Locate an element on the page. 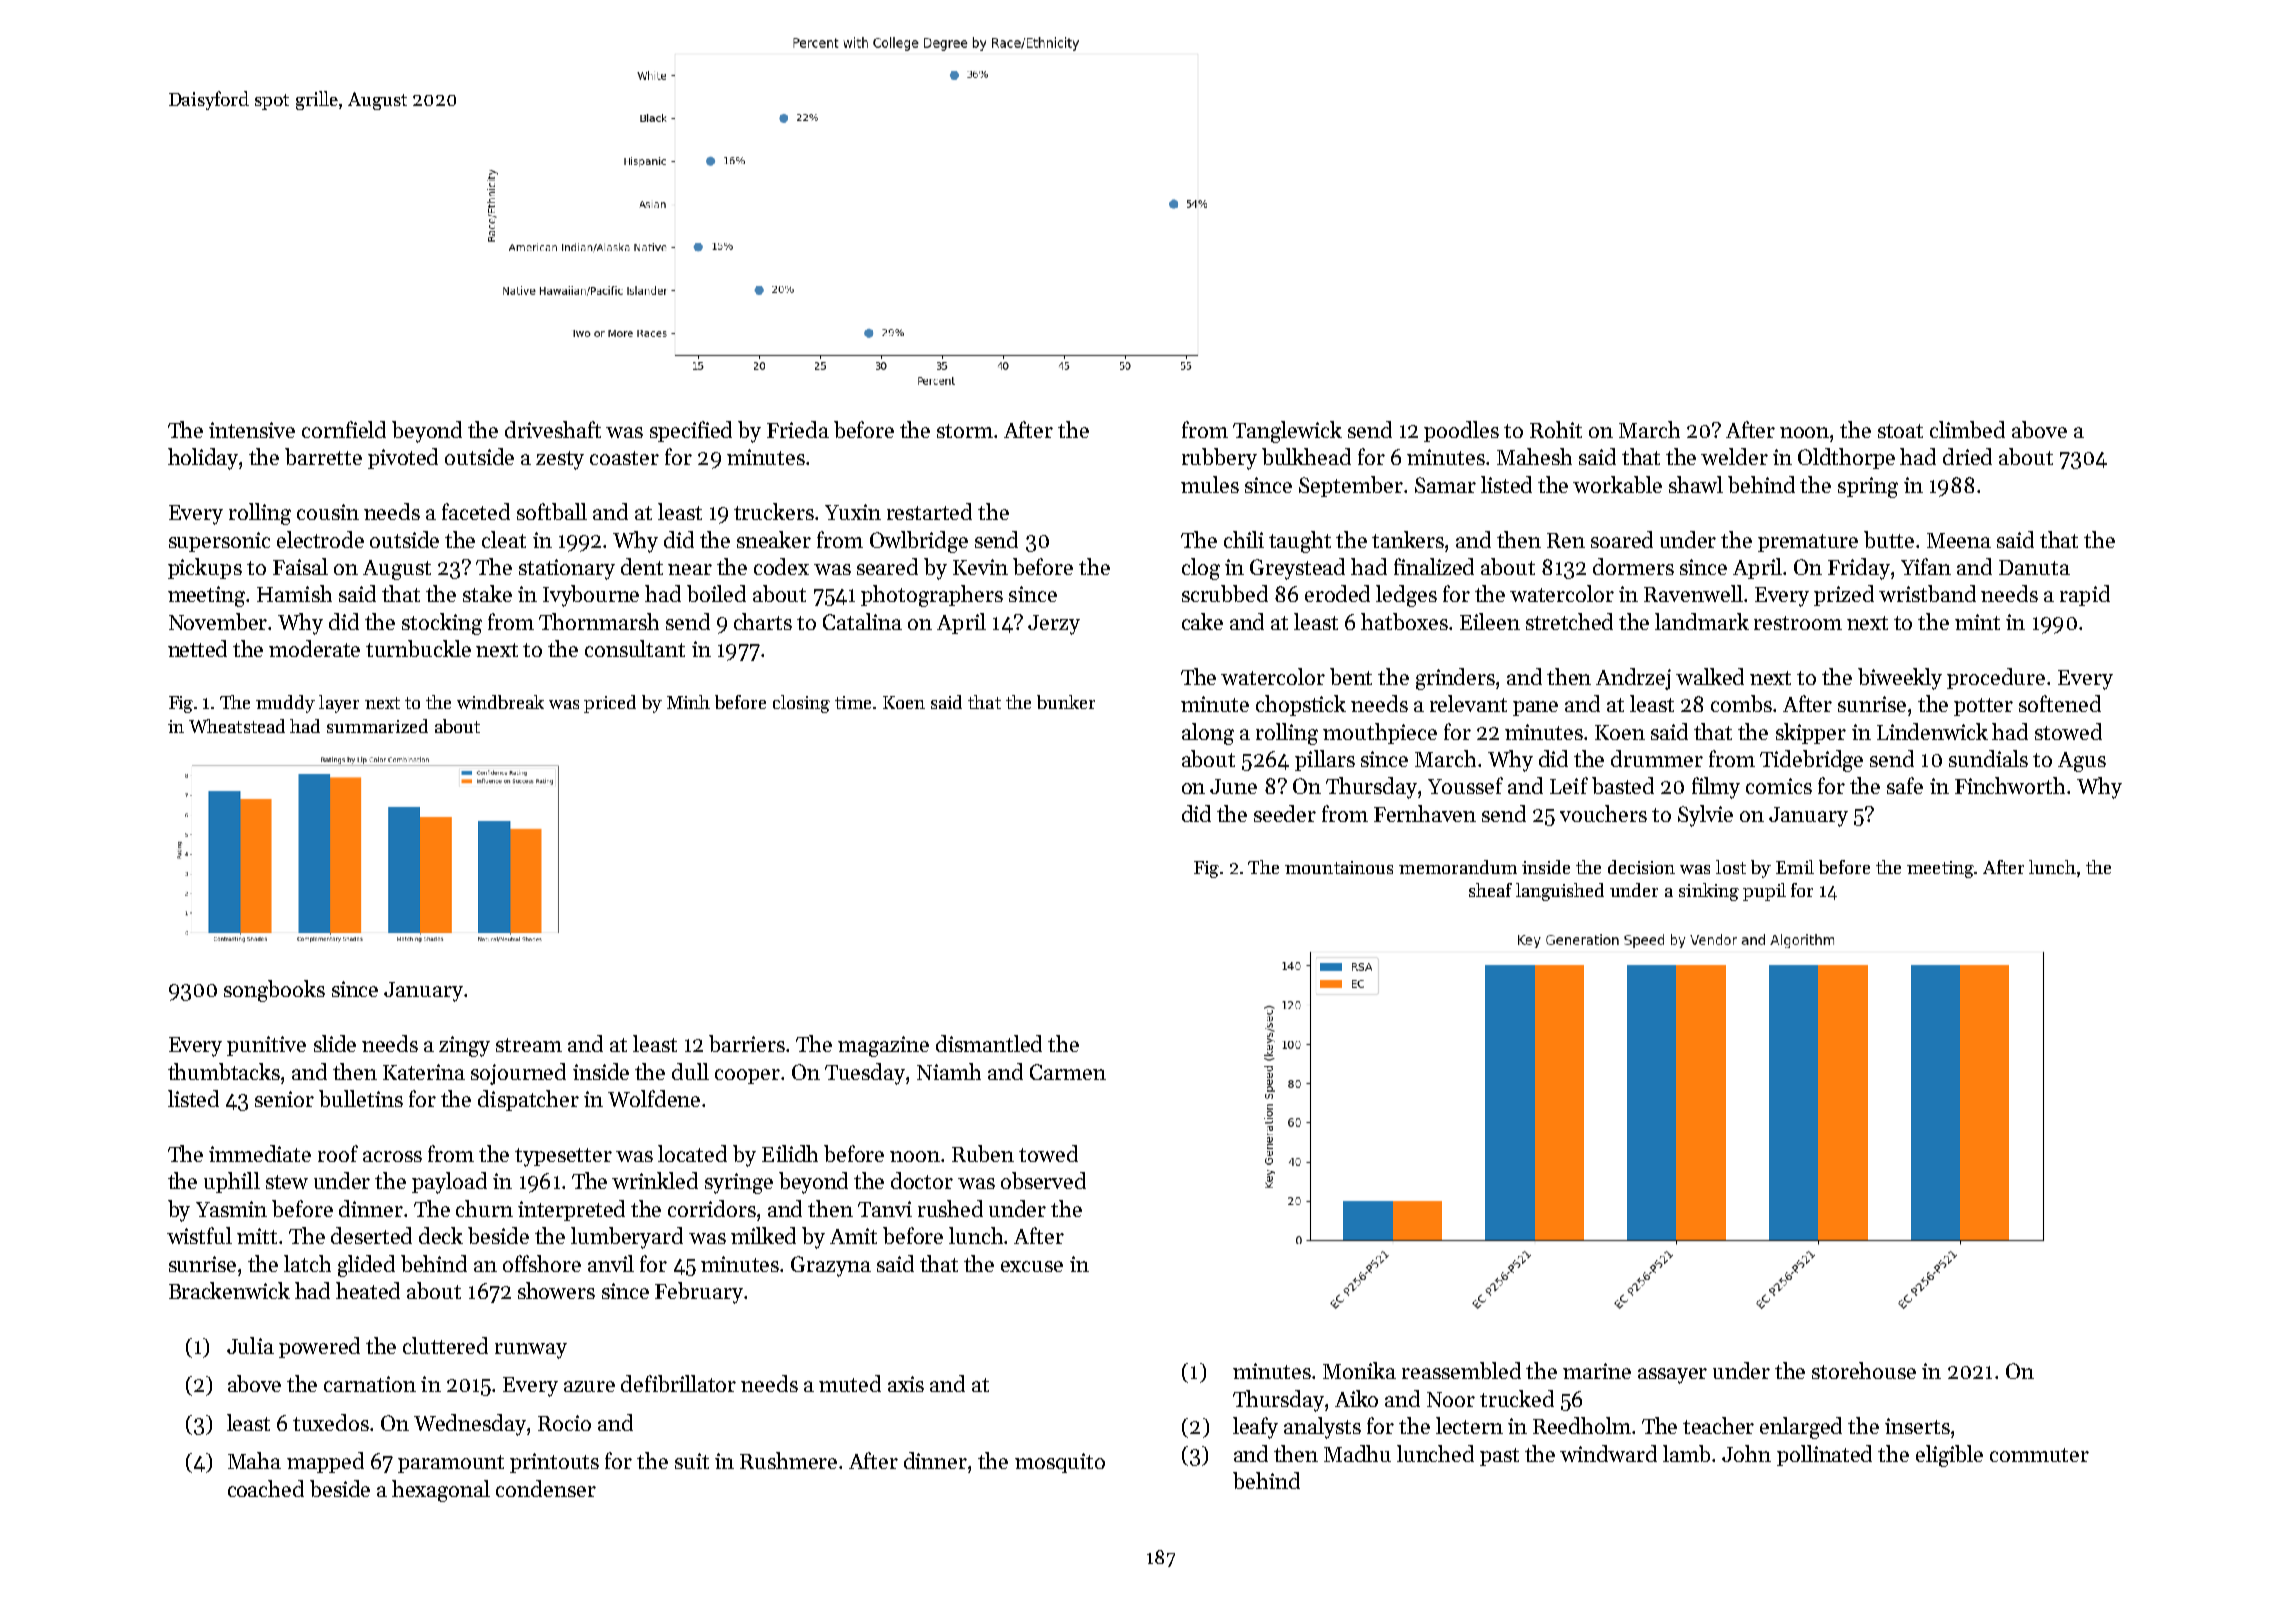 This image has width=2292, height=1620. languished is located at coordinates (1560, 892).
